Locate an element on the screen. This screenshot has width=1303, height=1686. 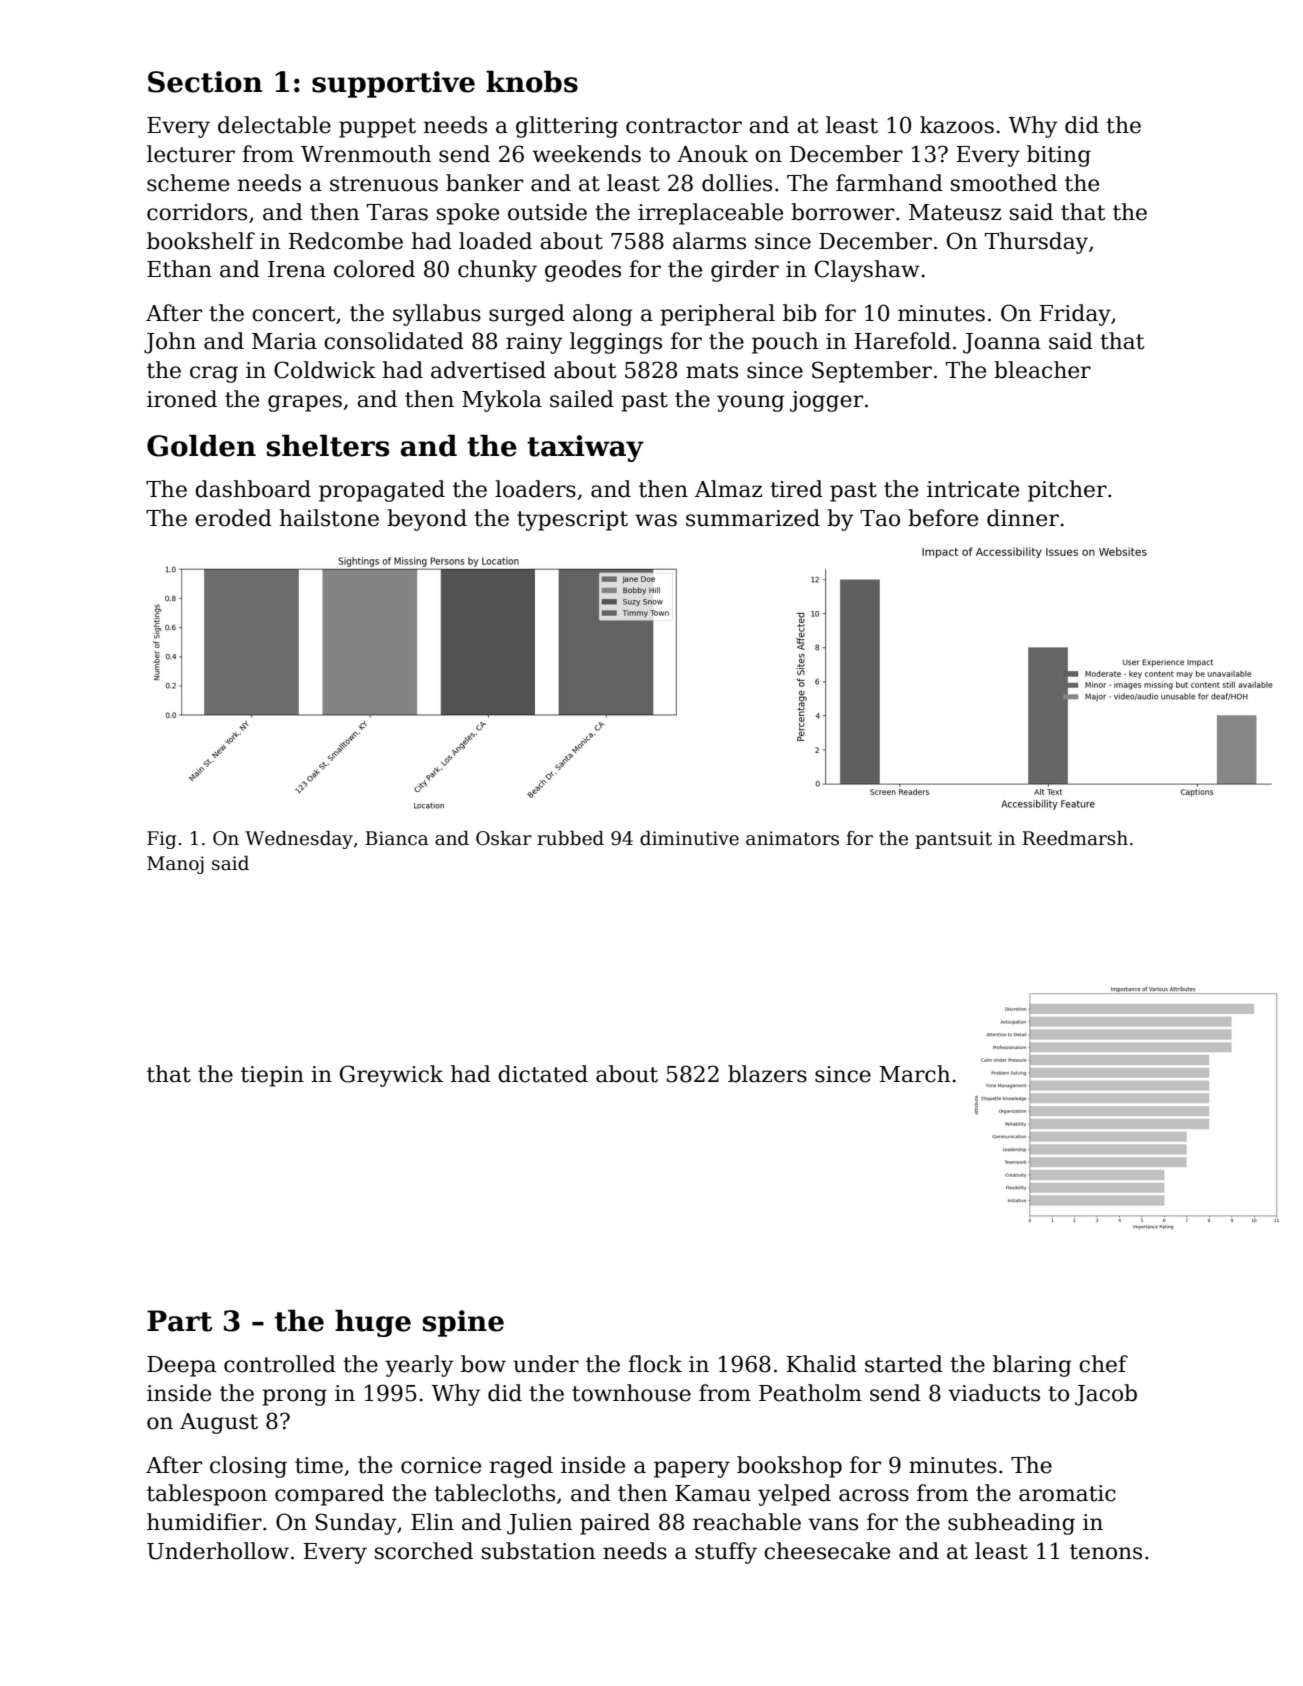
contractor is located at coordinates (684, 126).
